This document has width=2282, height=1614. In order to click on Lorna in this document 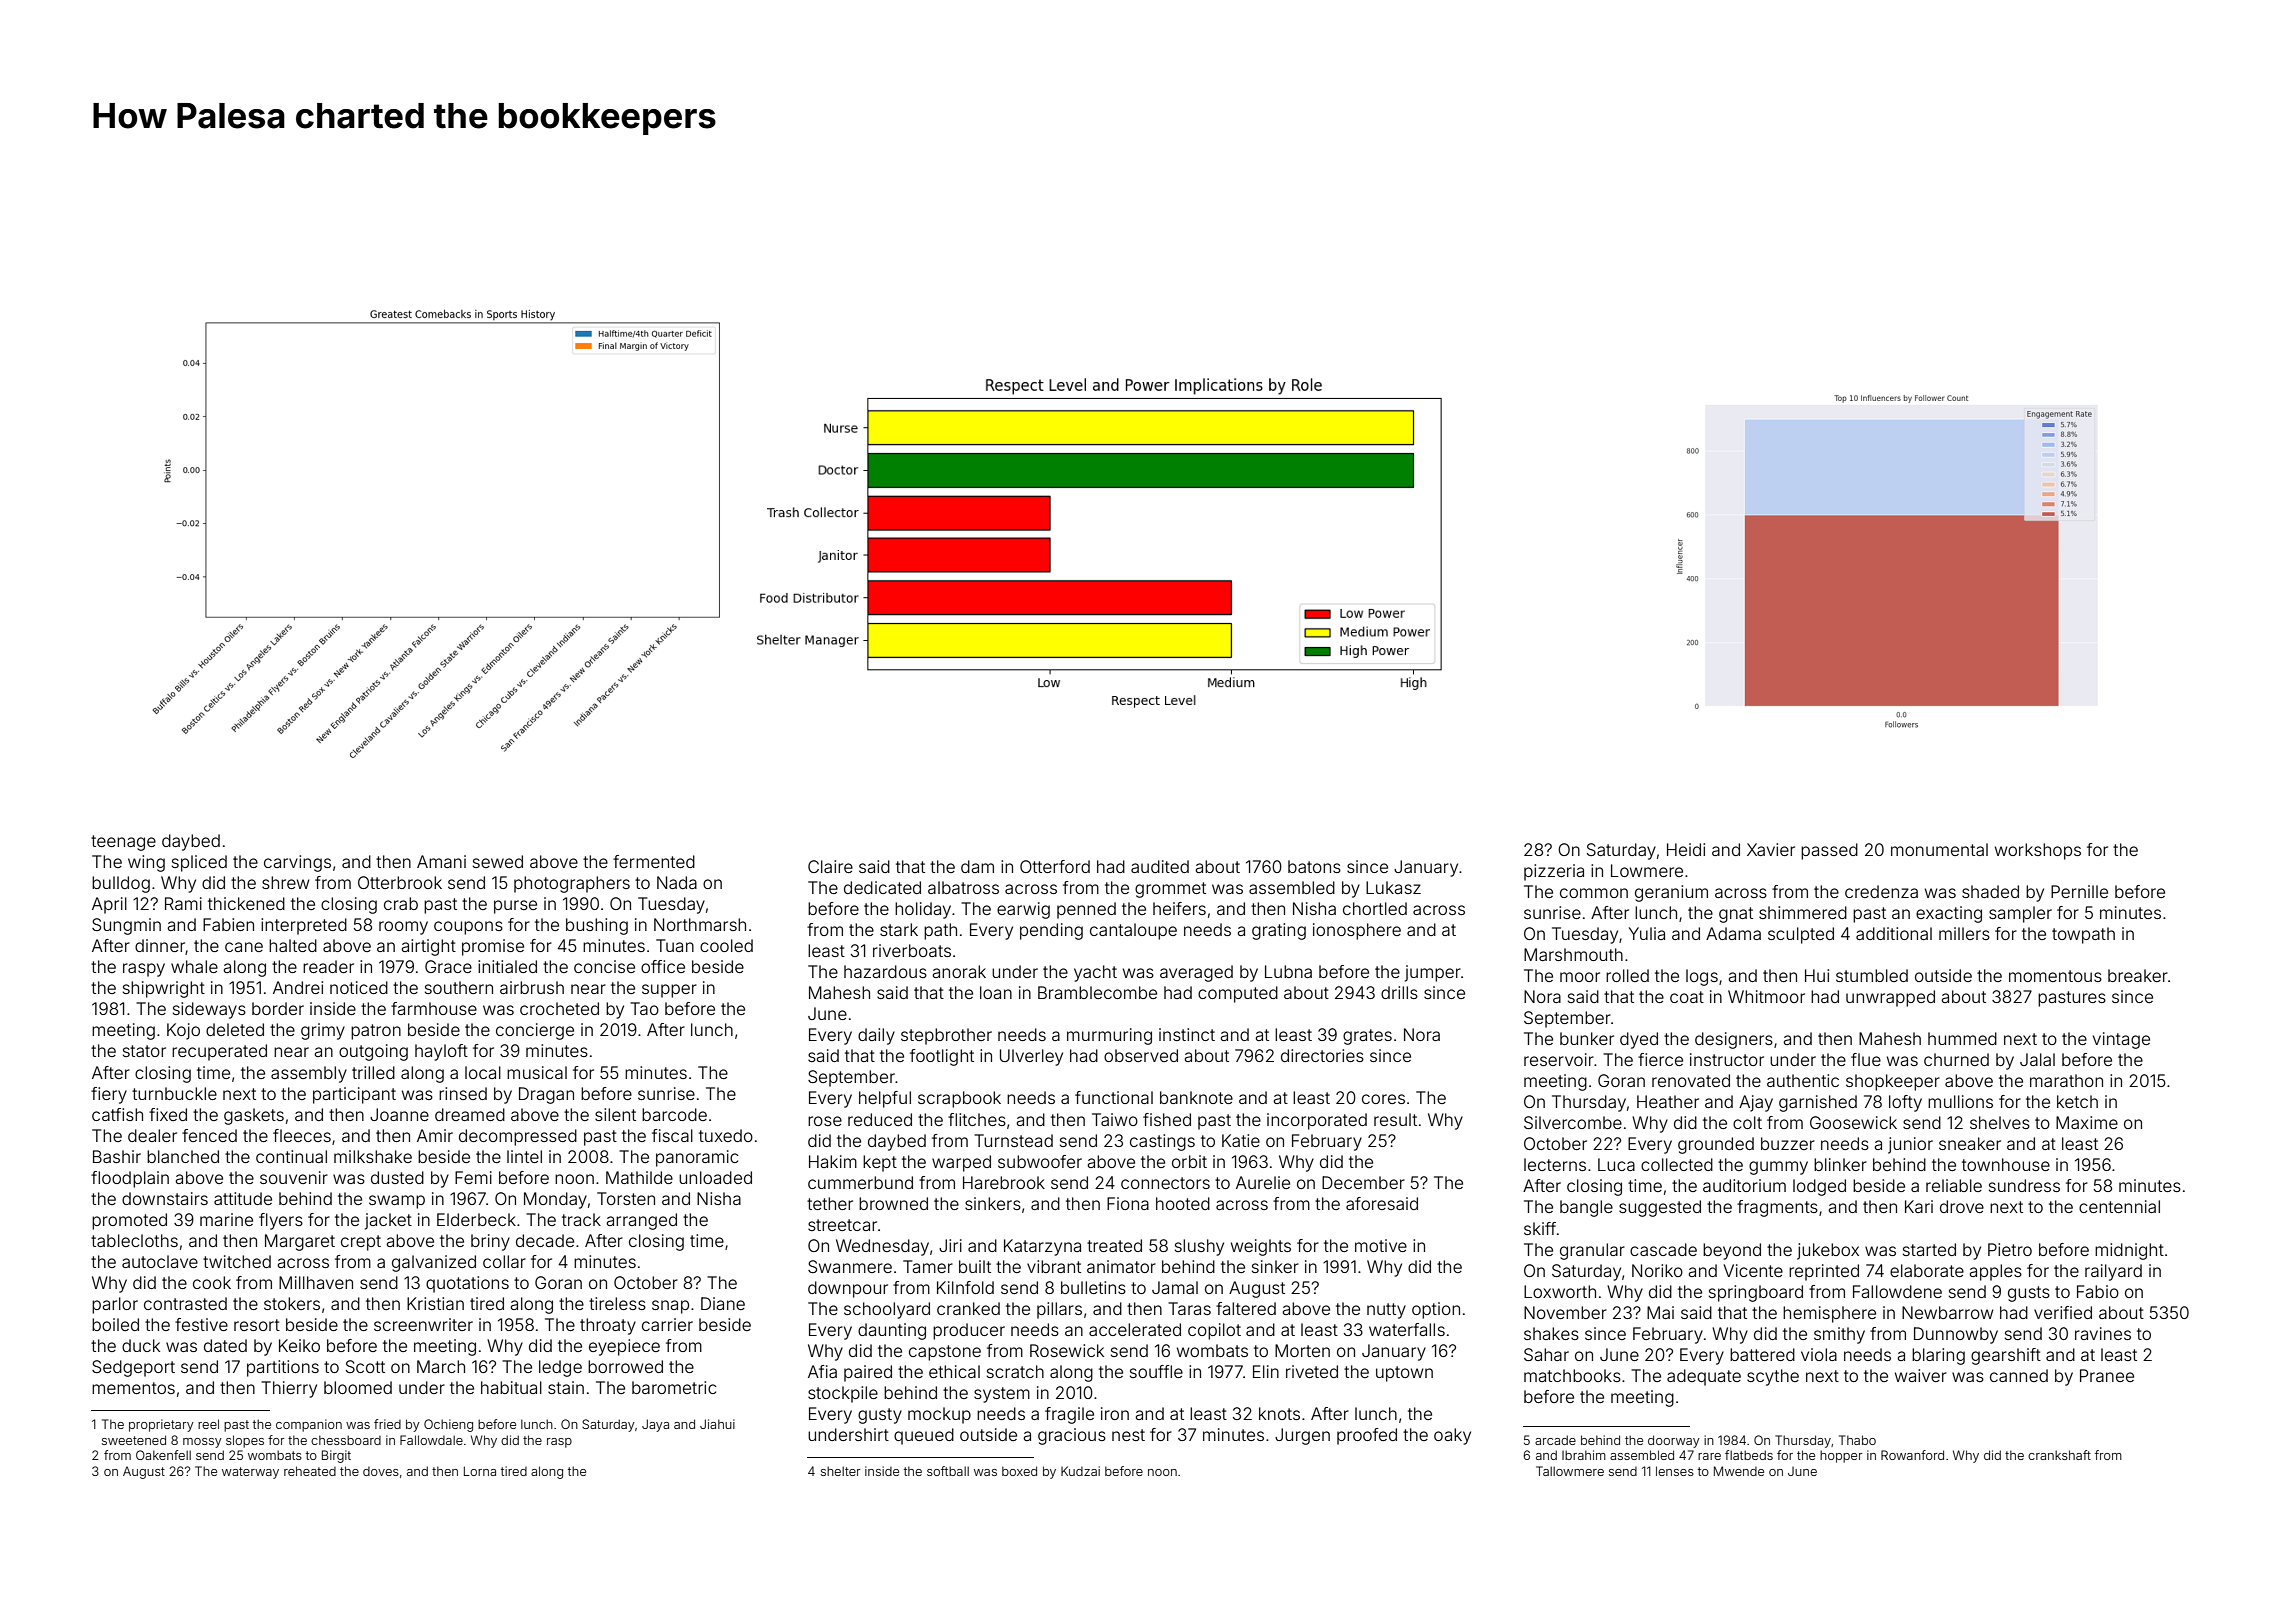, I will do `click(480, 1471)`.
